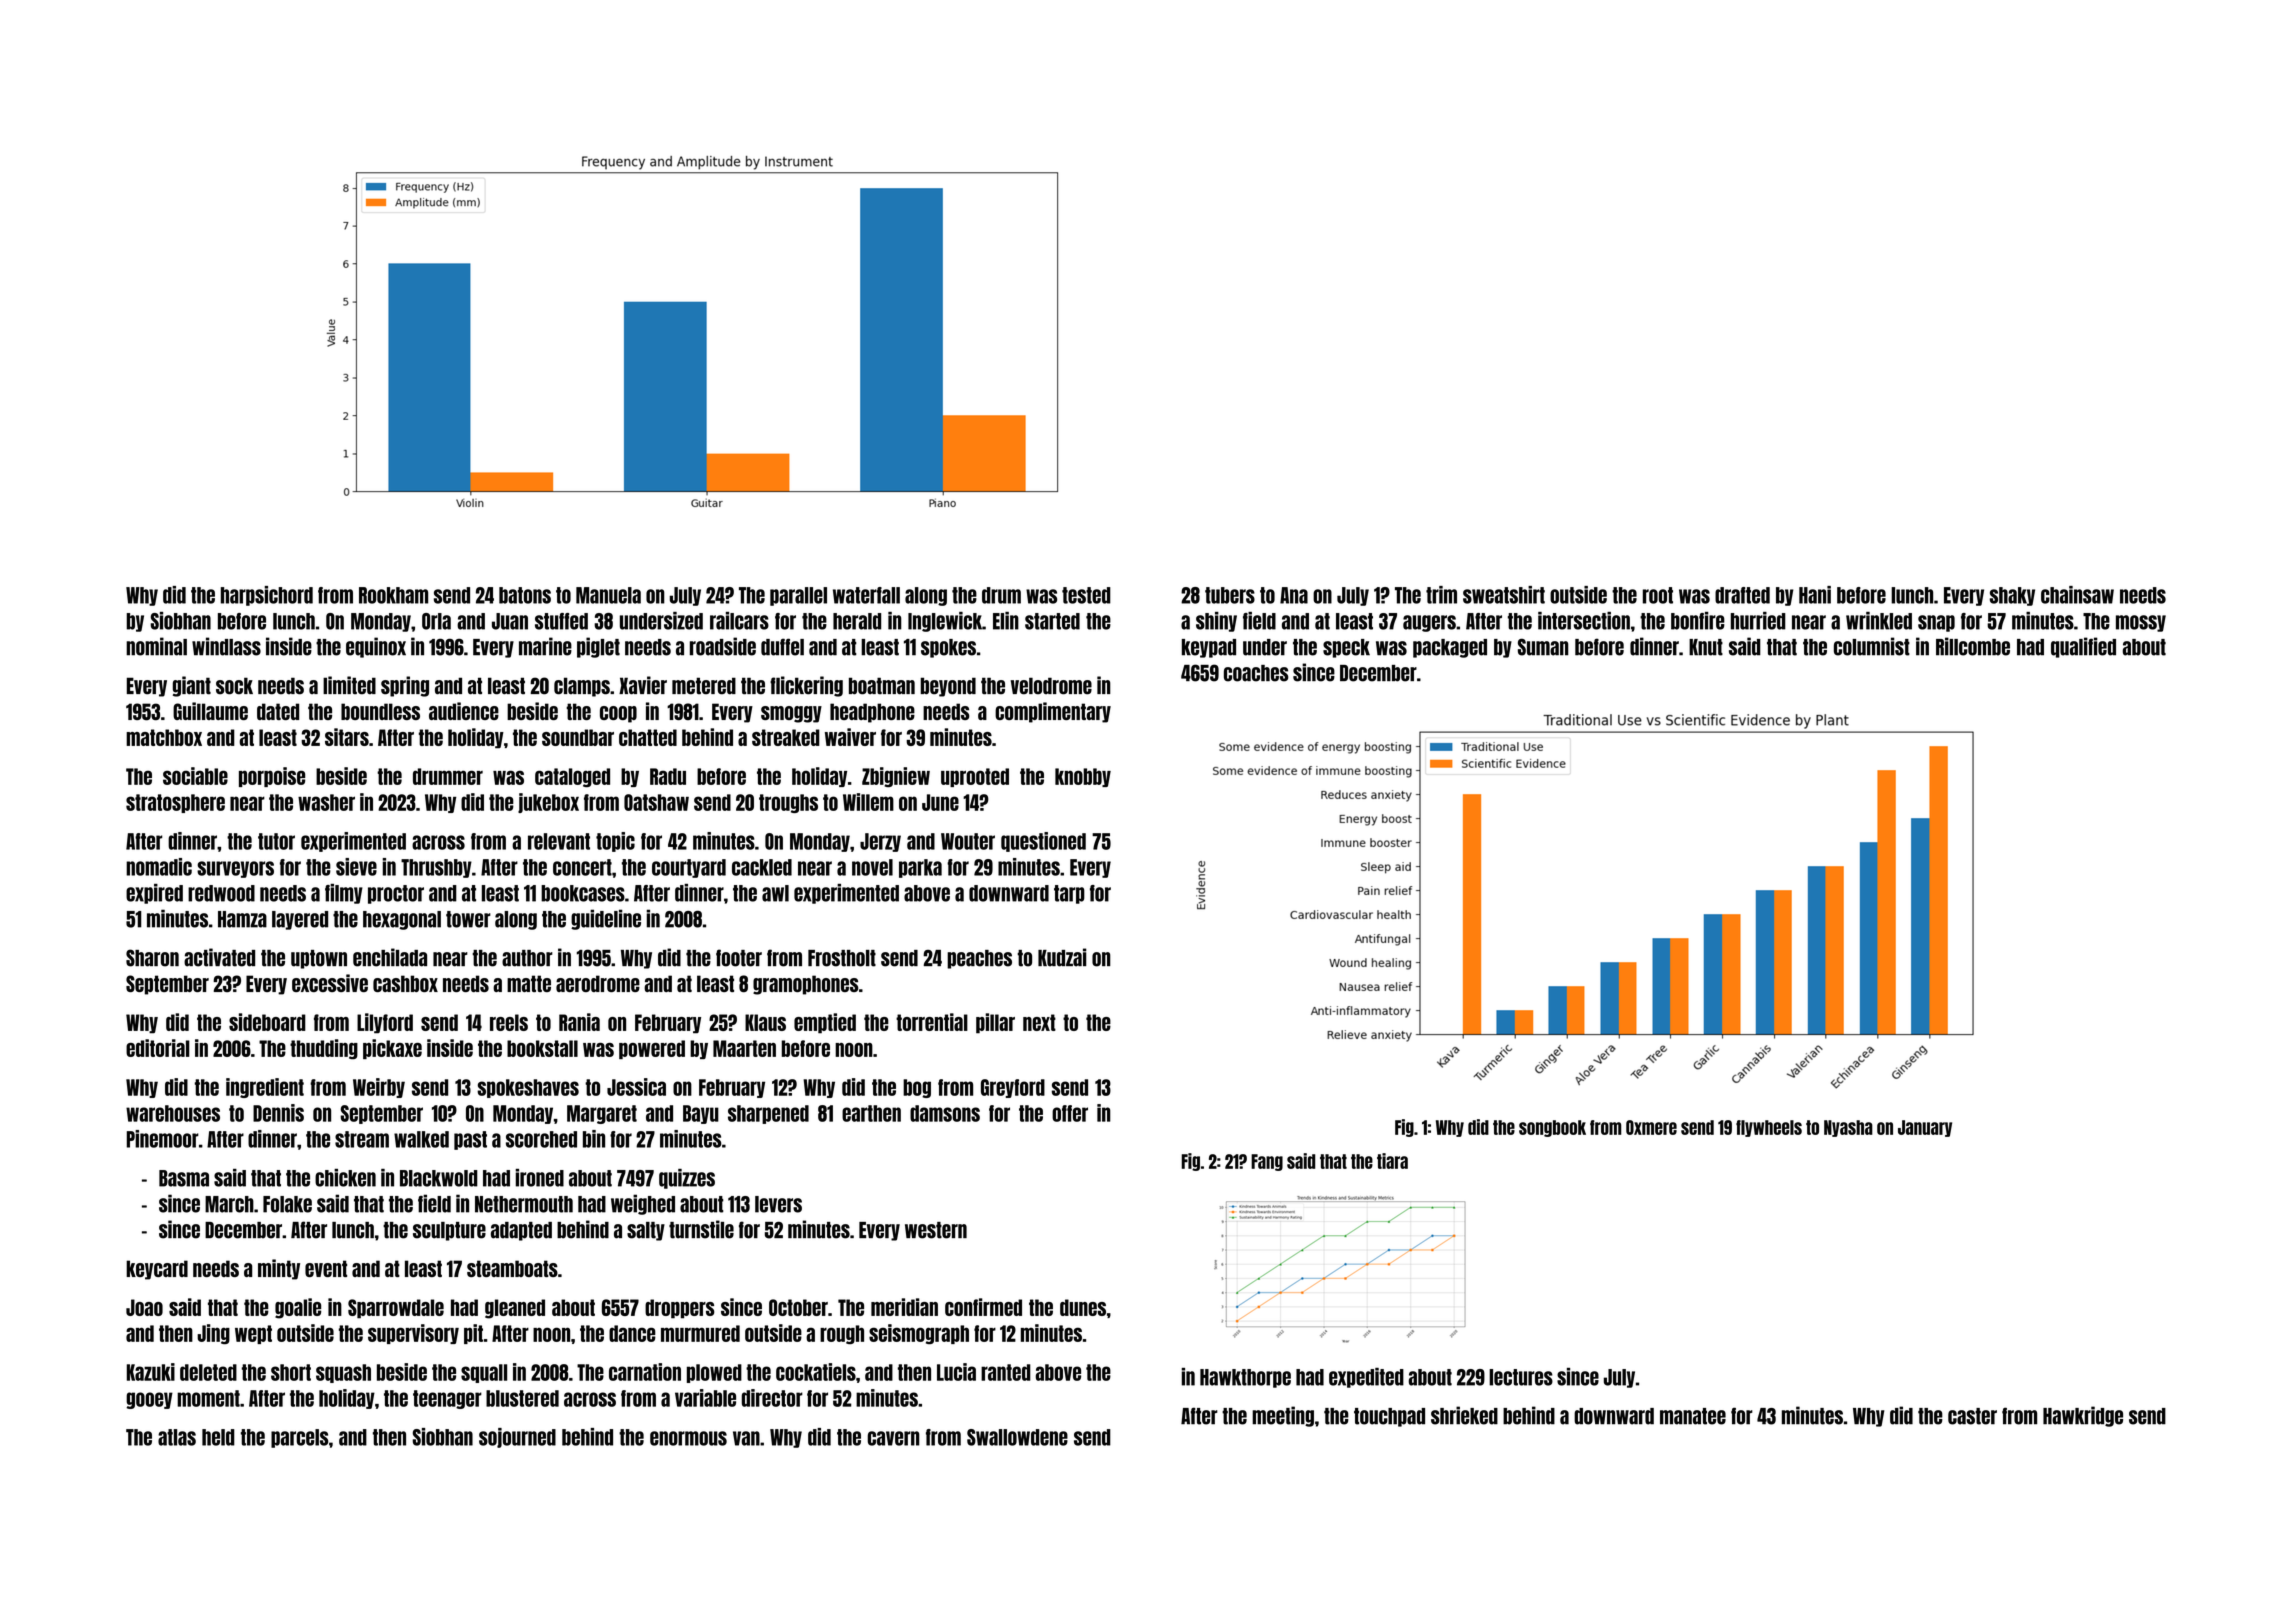 Image resolution: width=2292 pixels, height=1620 pixels. Describe the element at coordinates (1230, 595) in the page. I see `tubers` at that location.
